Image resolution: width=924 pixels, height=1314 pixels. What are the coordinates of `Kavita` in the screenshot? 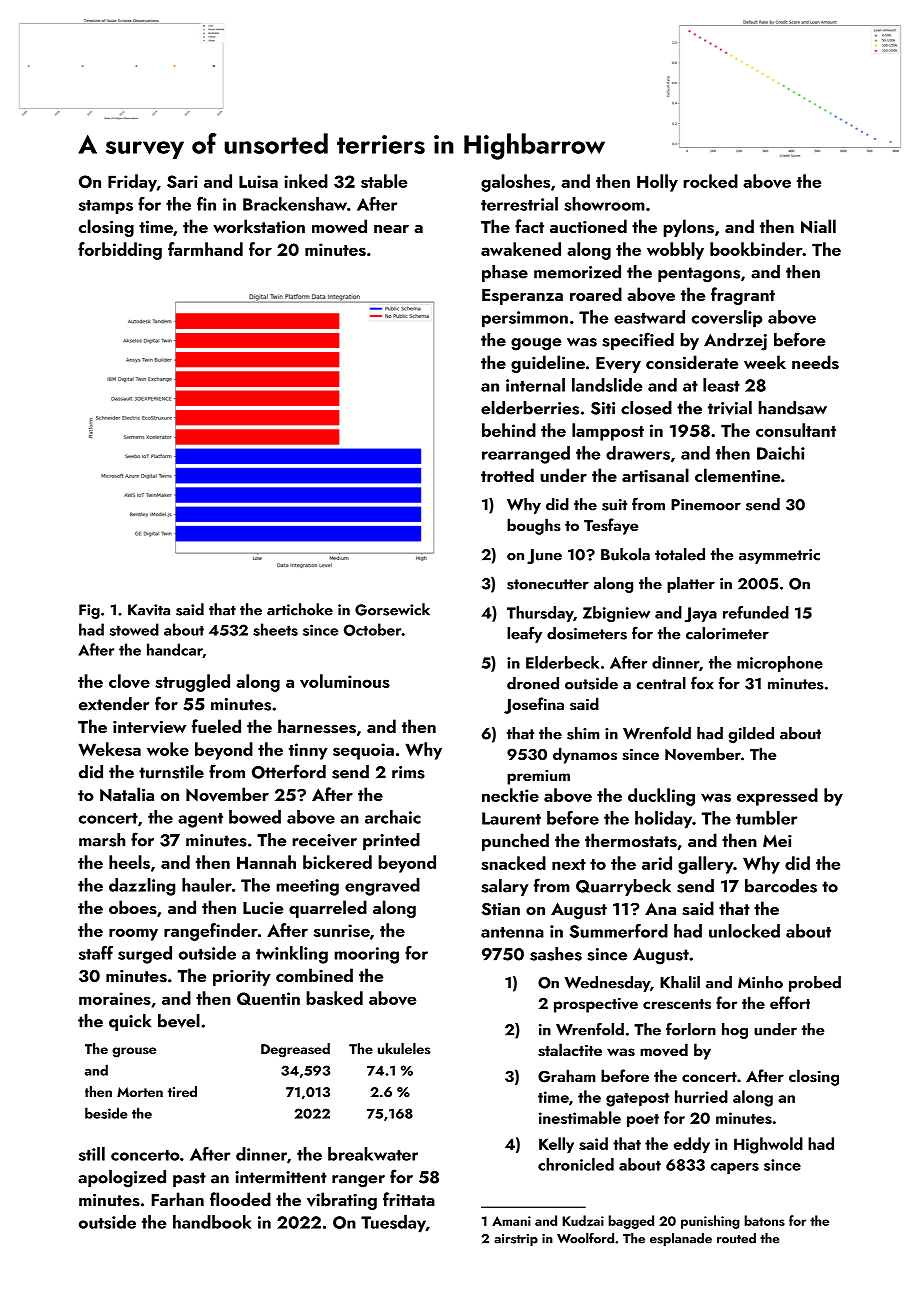 It's located at (149, 610).
